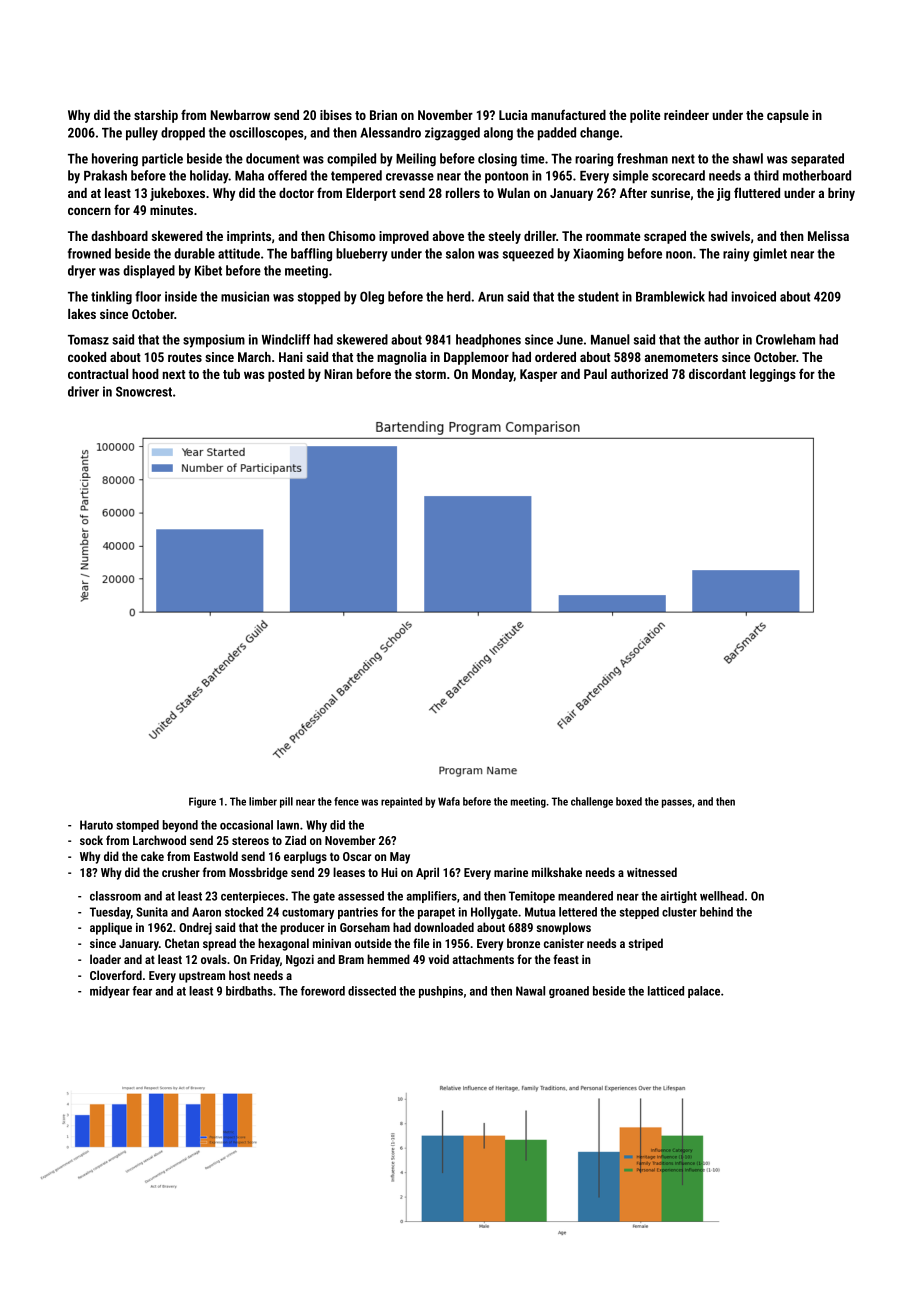  I want to click on driver, so click(83, 391).
